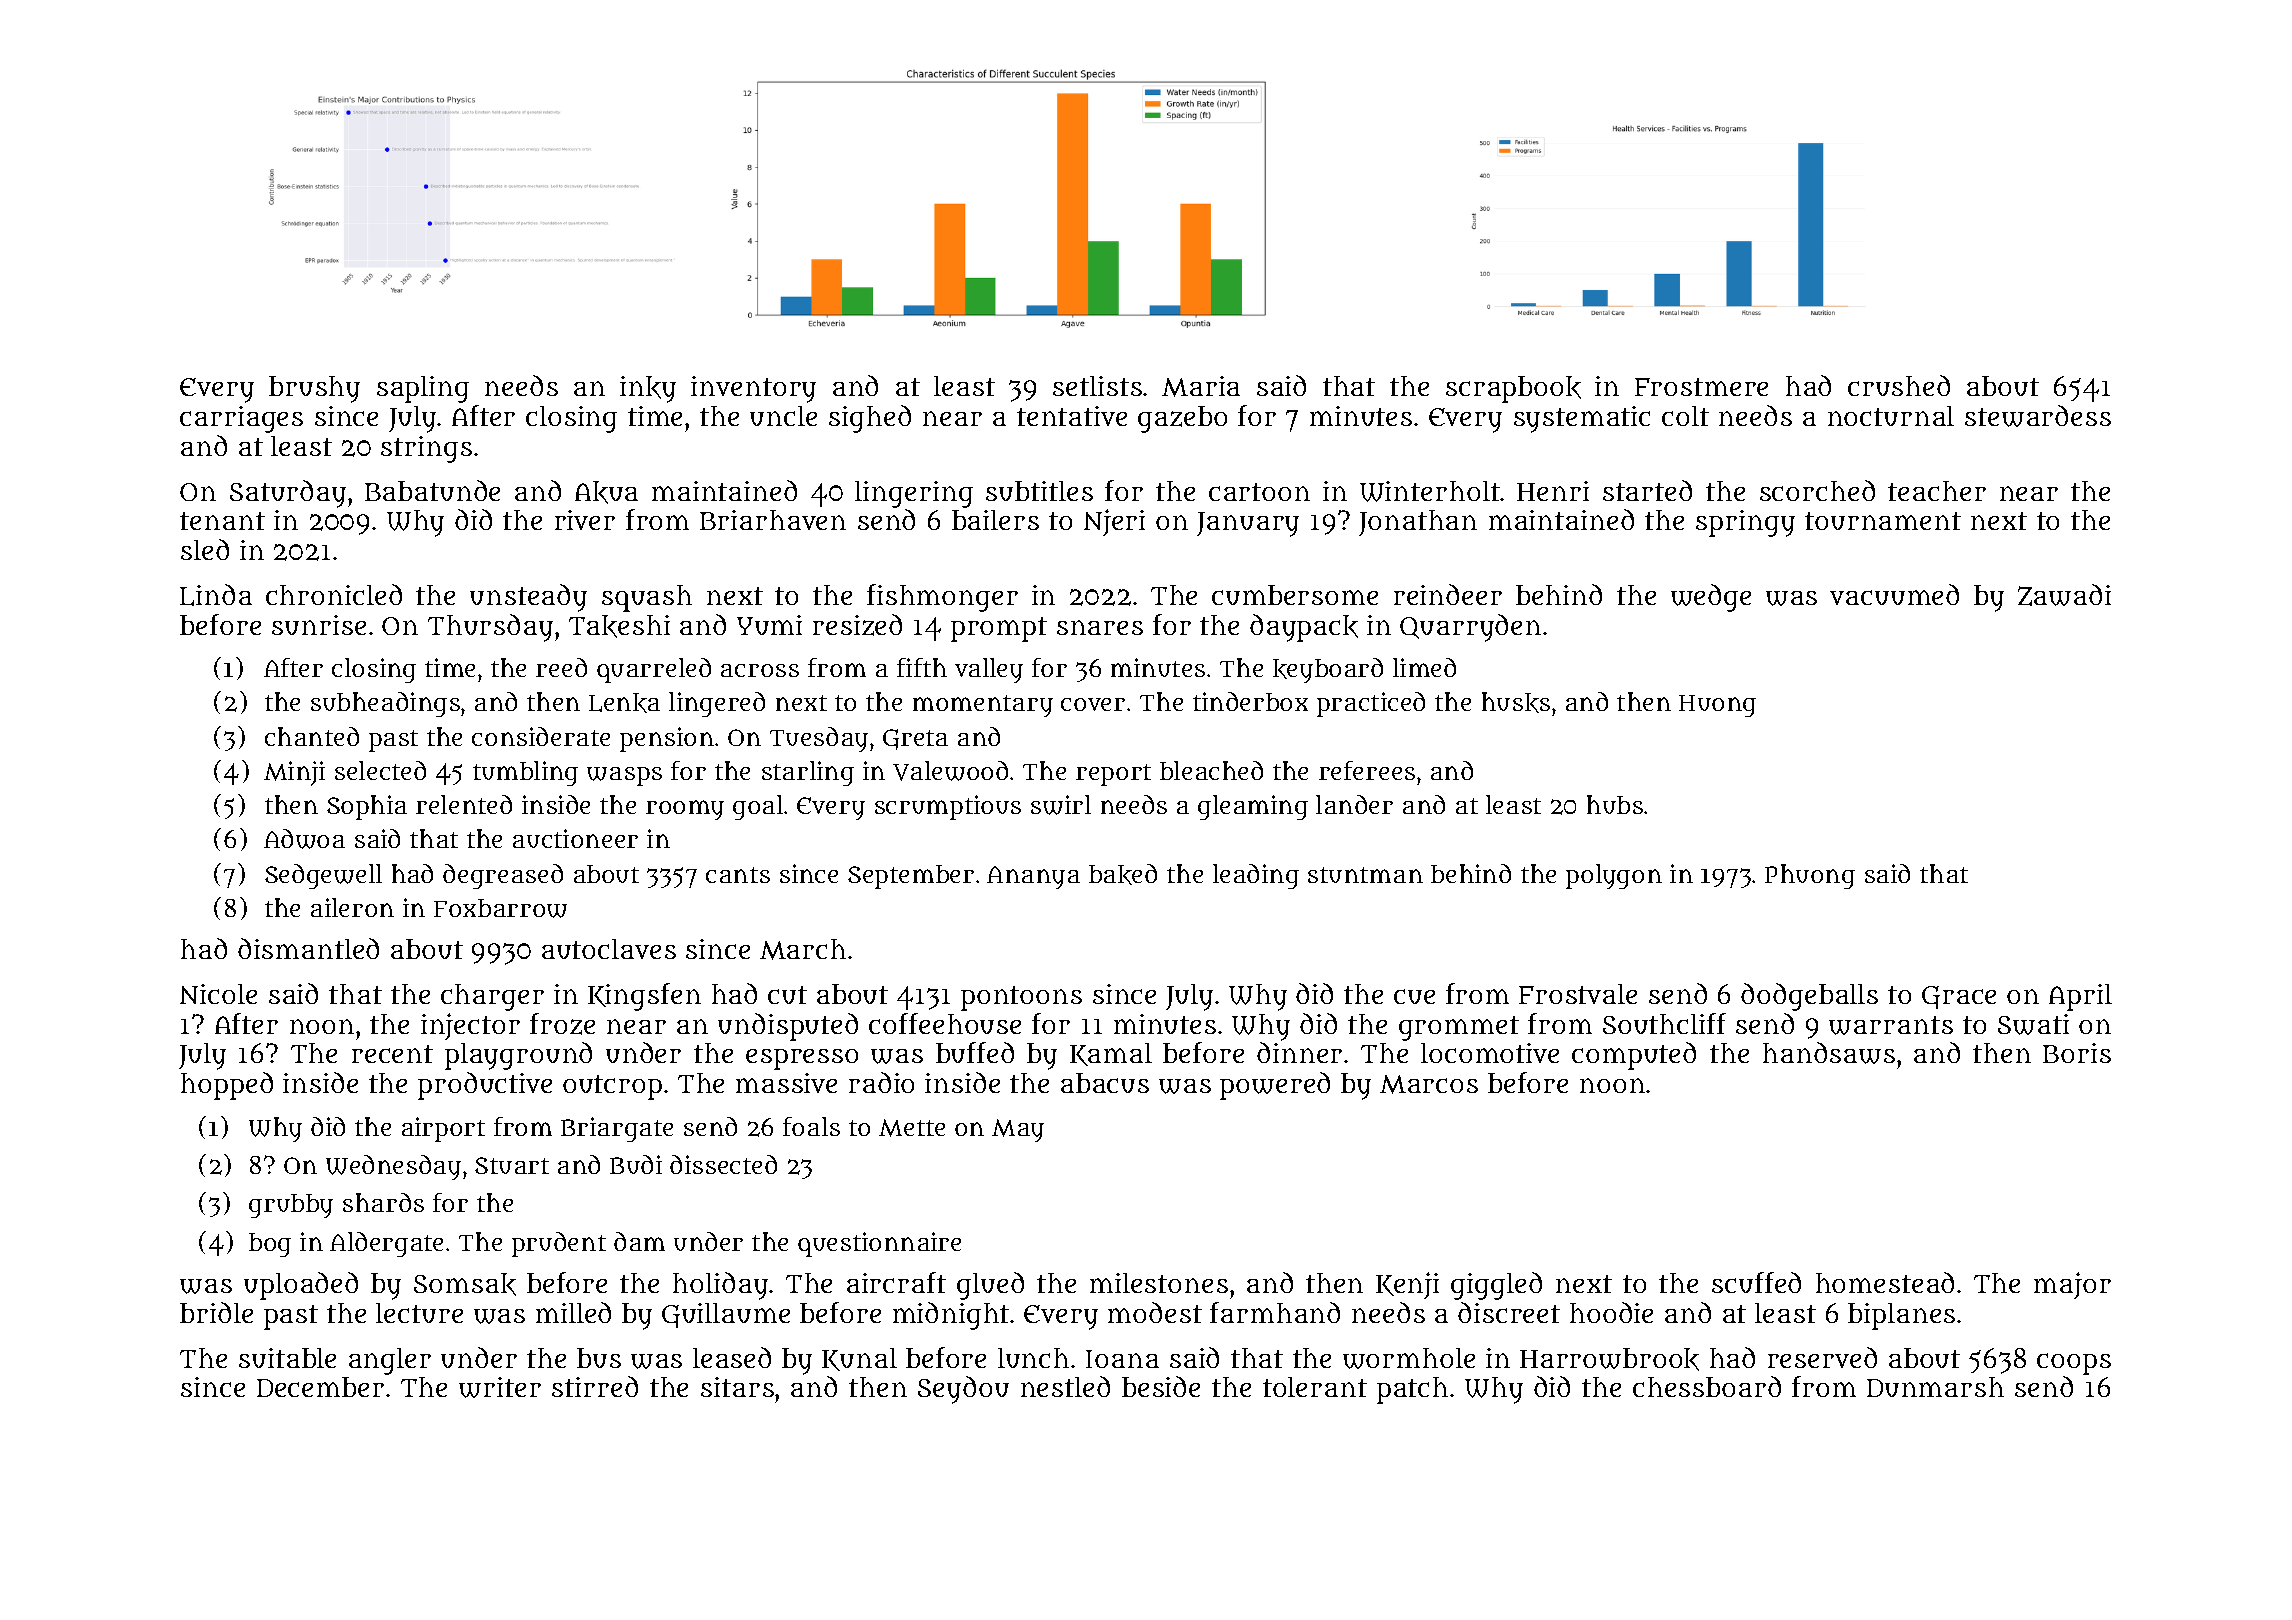  Describe the element at coordinates (1201, 386) in the document. I see `Maria` at that location.
